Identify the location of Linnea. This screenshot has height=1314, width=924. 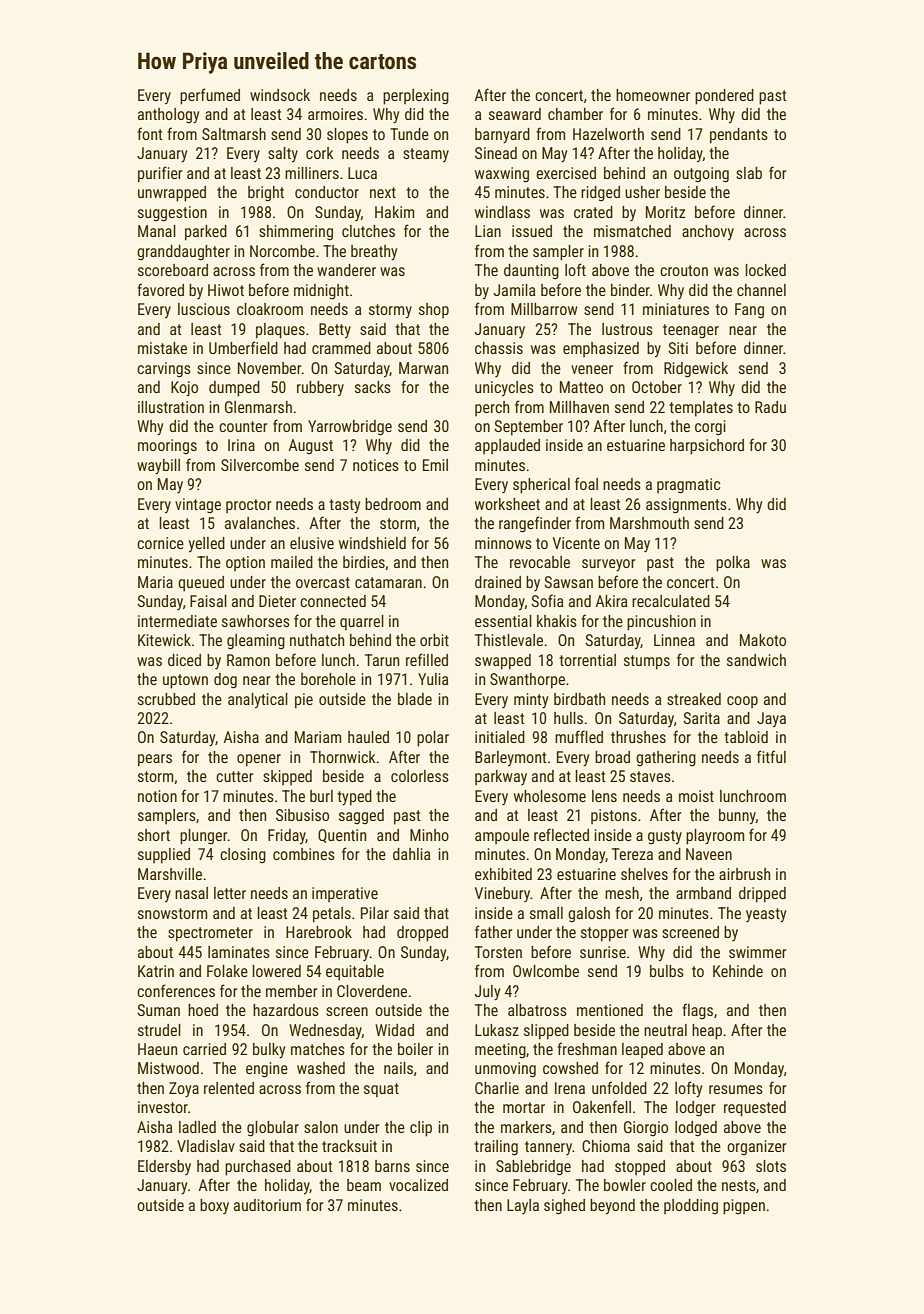
(674, 640).
